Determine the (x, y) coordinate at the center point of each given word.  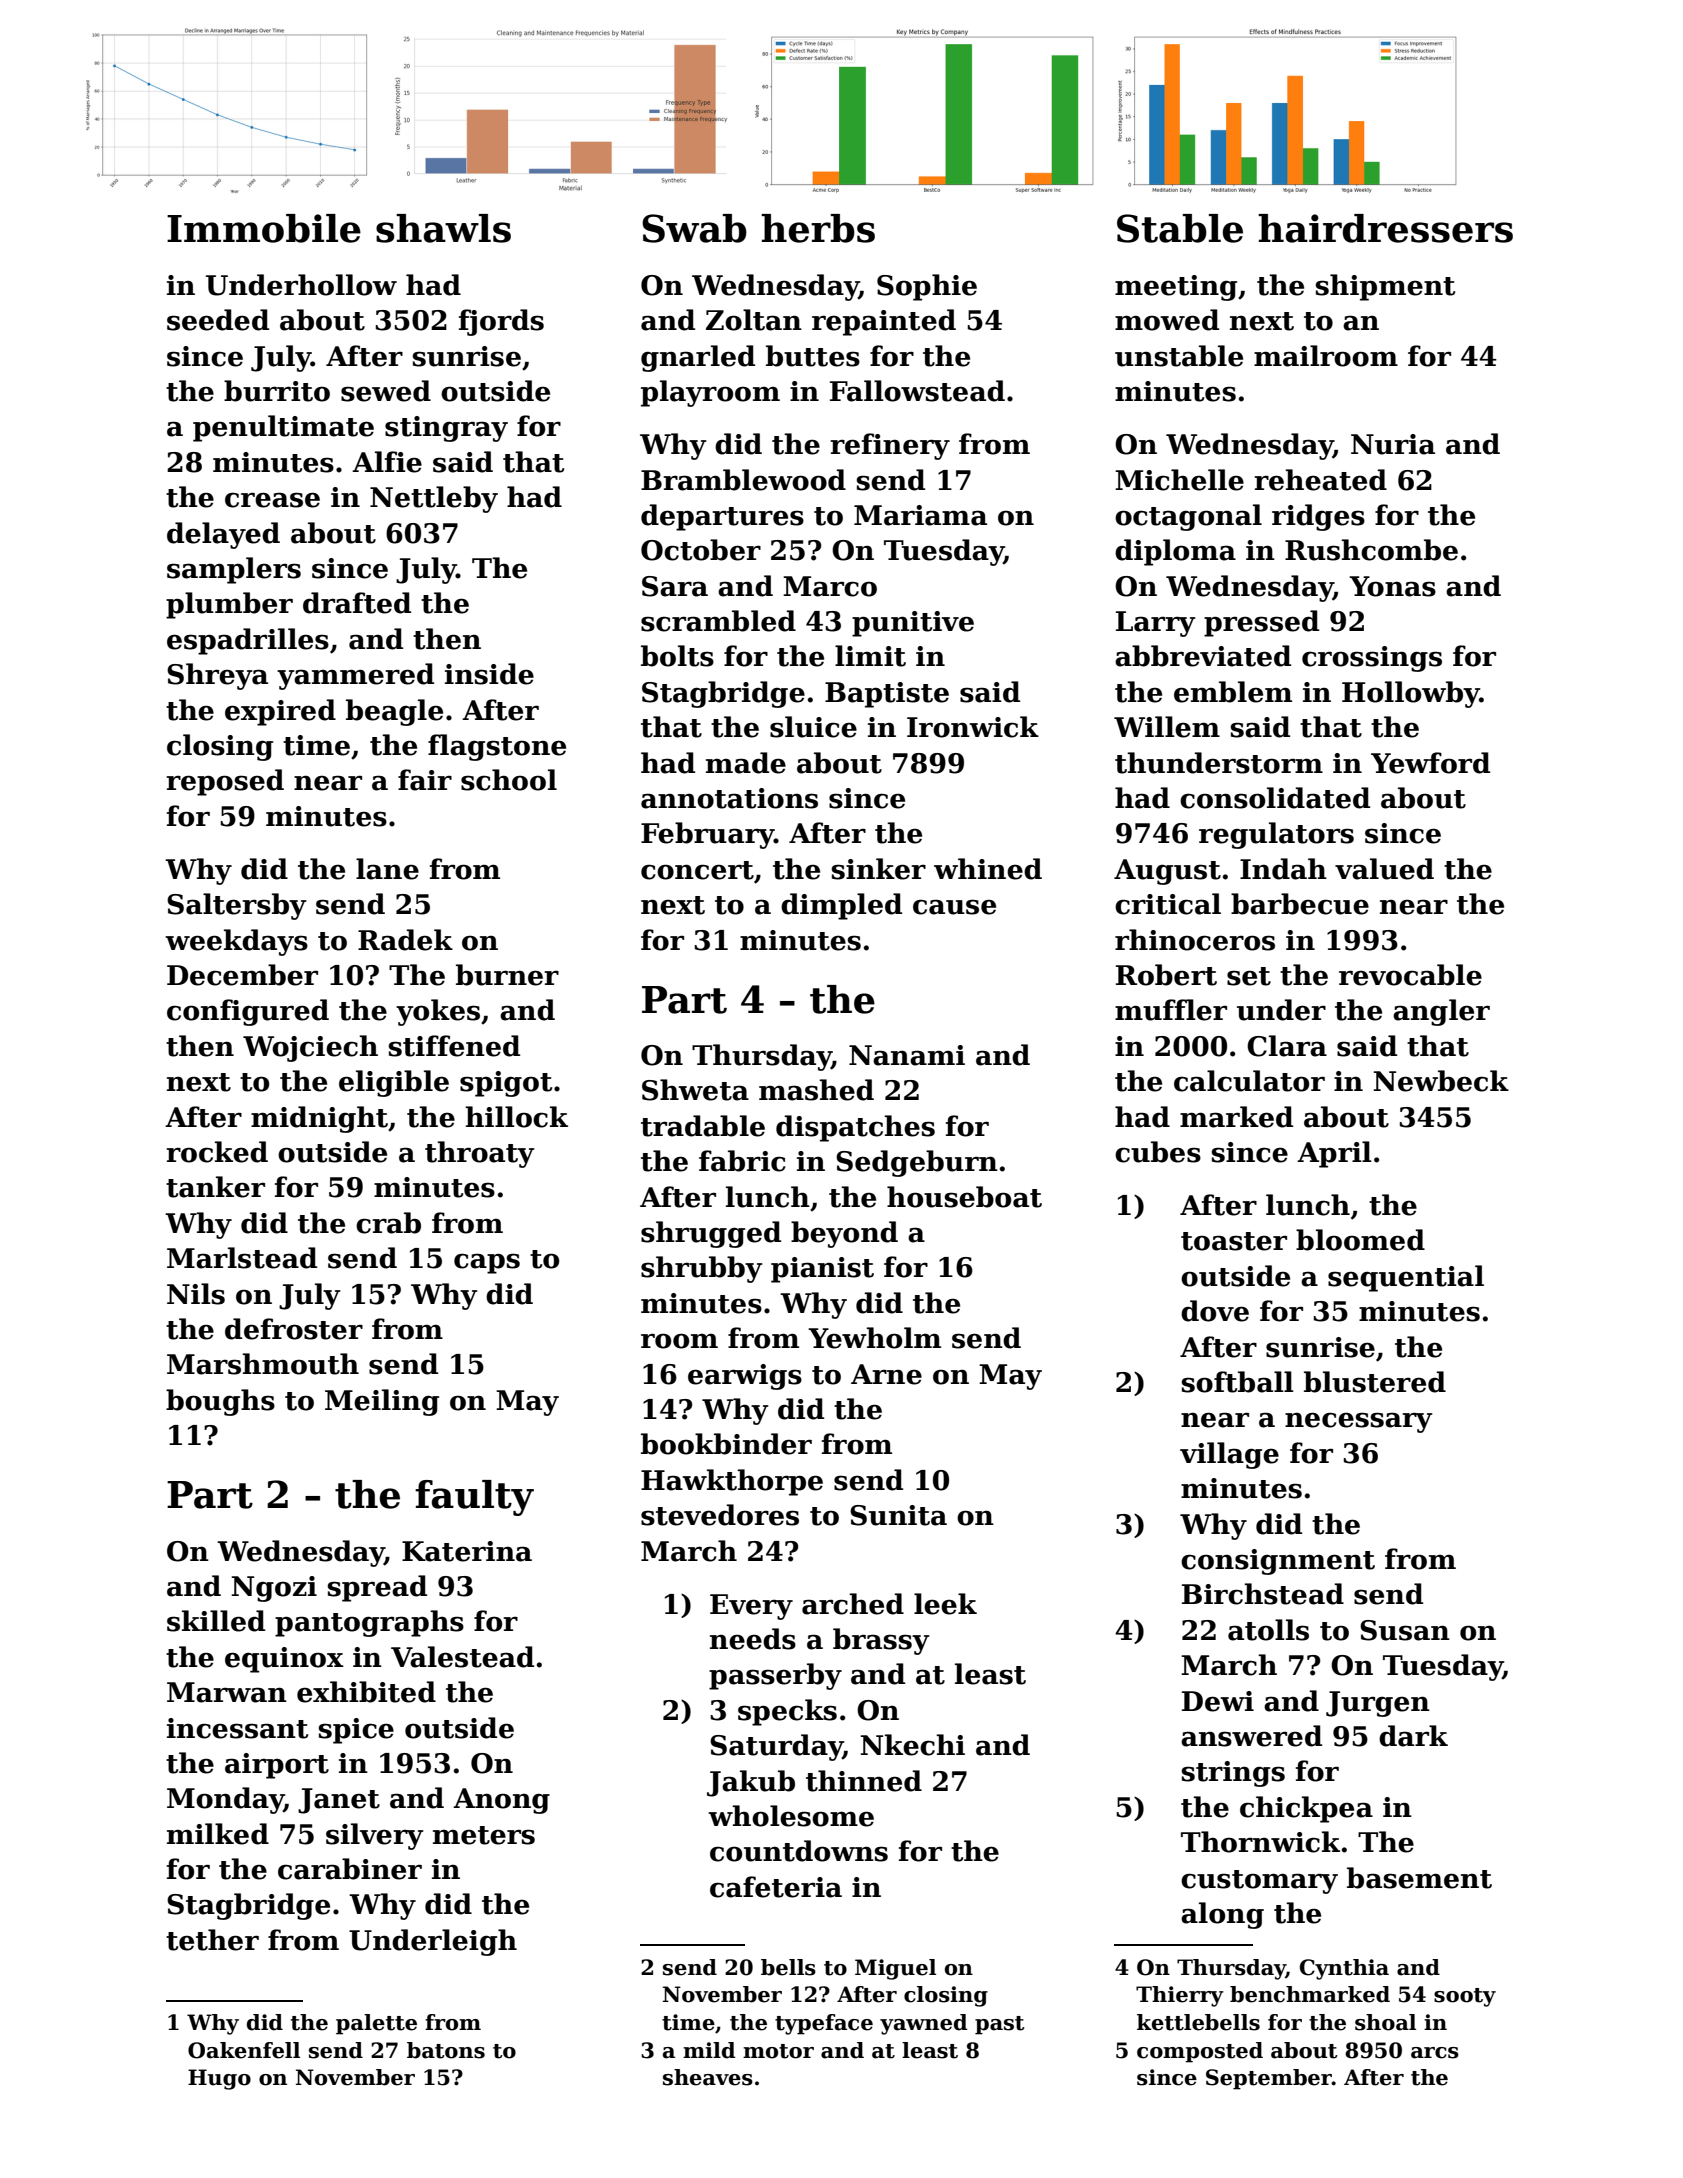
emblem (1233, 692)
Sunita (898, 1515)
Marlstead (242, 1258)
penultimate (283, 428)
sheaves (708, 2077)
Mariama (920, 515)
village (1229, 1455)
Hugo (219, 2079)
